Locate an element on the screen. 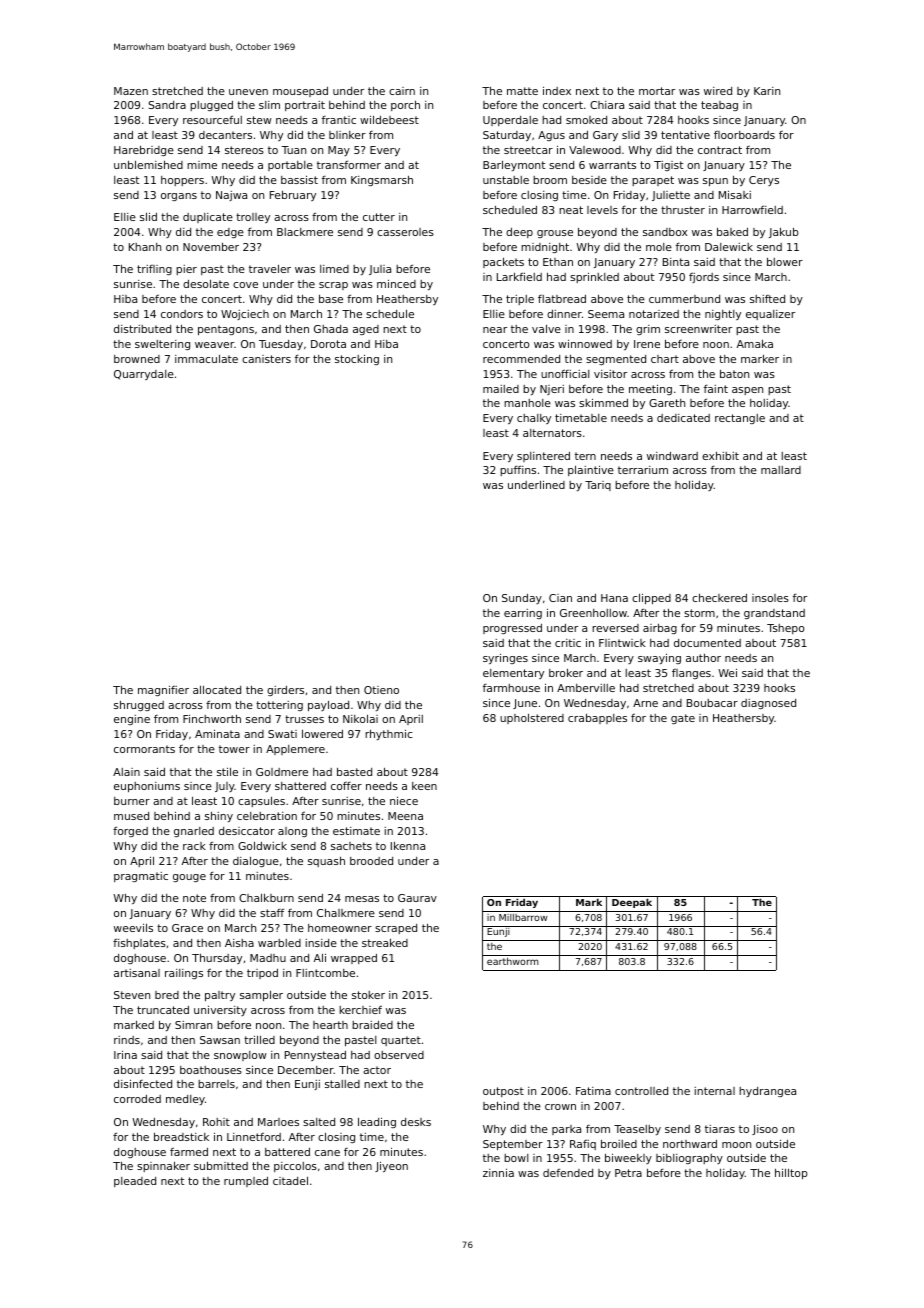 This screenshot has height=1308, width=924. grouse is located at coordinates (555, 234).
